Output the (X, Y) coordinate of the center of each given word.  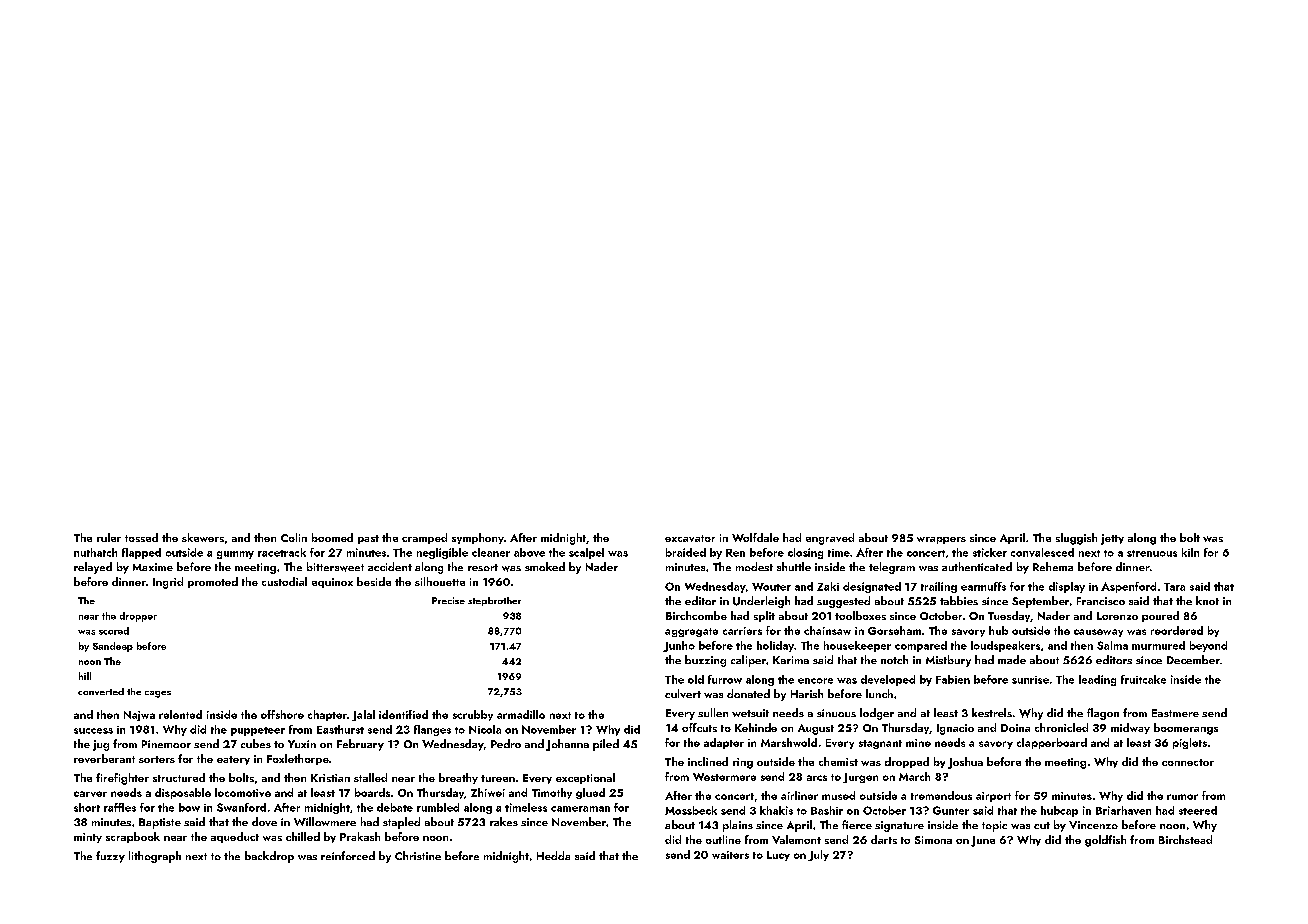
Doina (1015, 728)
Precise (448, 600)
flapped (141, 553)
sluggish (1076, 539)
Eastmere (1175, 713)
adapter (724, 743)
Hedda (553, 855)
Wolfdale (755, 537)
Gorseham (894, 630)
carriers (742, 631)
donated (748, 693)
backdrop (269, 857)
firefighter (122, 779)
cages (158, 694)
